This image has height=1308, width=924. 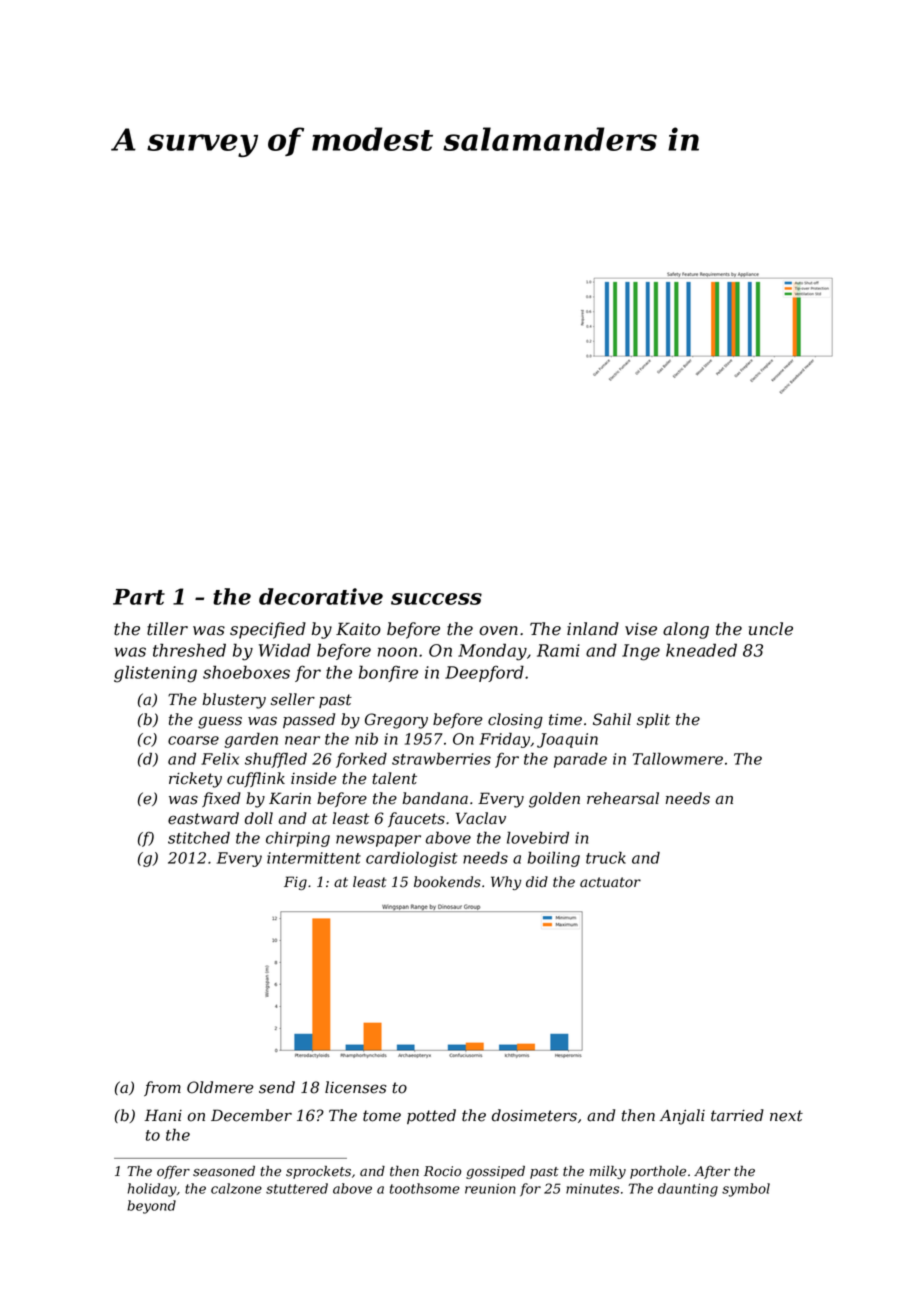 I want to click on talent, so click(x=394, y=778).
